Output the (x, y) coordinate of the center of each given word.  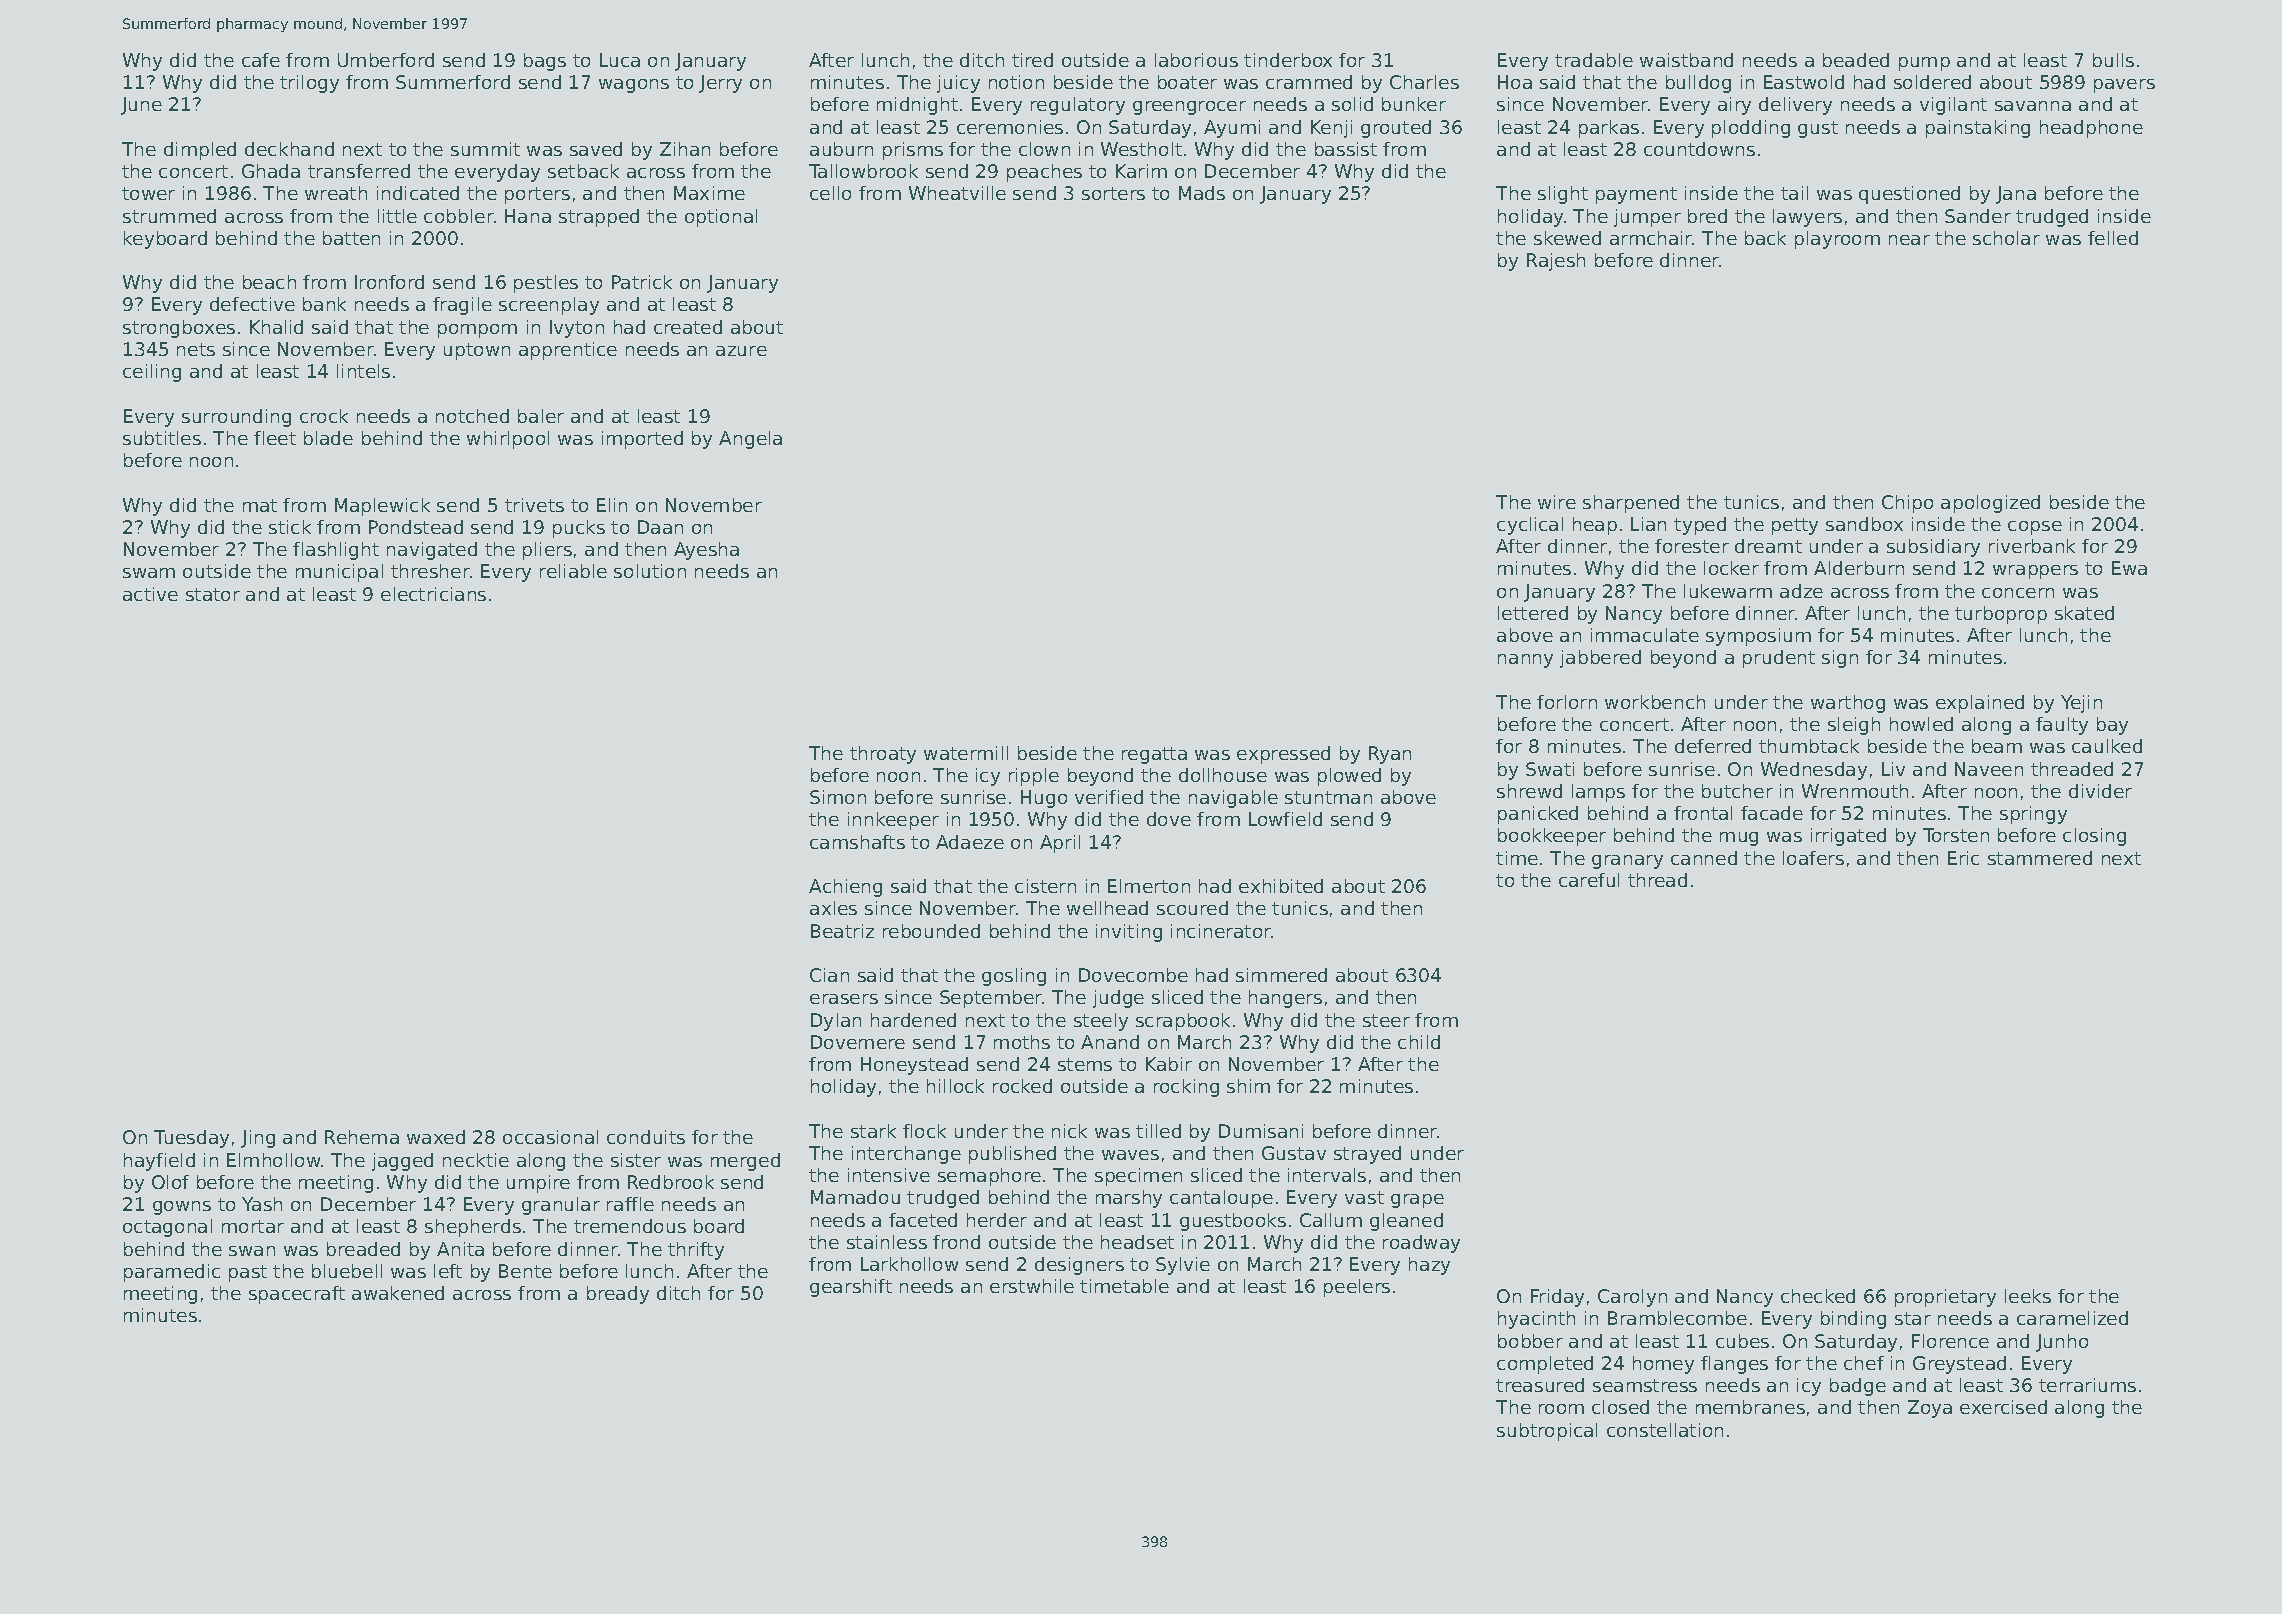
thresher (430, 571)
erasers (844, 999)
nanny (1525, 661)
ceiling (152, 373)
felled (2113, 238)
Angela (750, 440)
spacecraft (297, 1295)
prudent (1779, 659)
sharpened (1631, 504)
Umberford (386, 60)
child (1419, 1042)
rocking (1186, 1088)
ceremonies (1010, 127)
